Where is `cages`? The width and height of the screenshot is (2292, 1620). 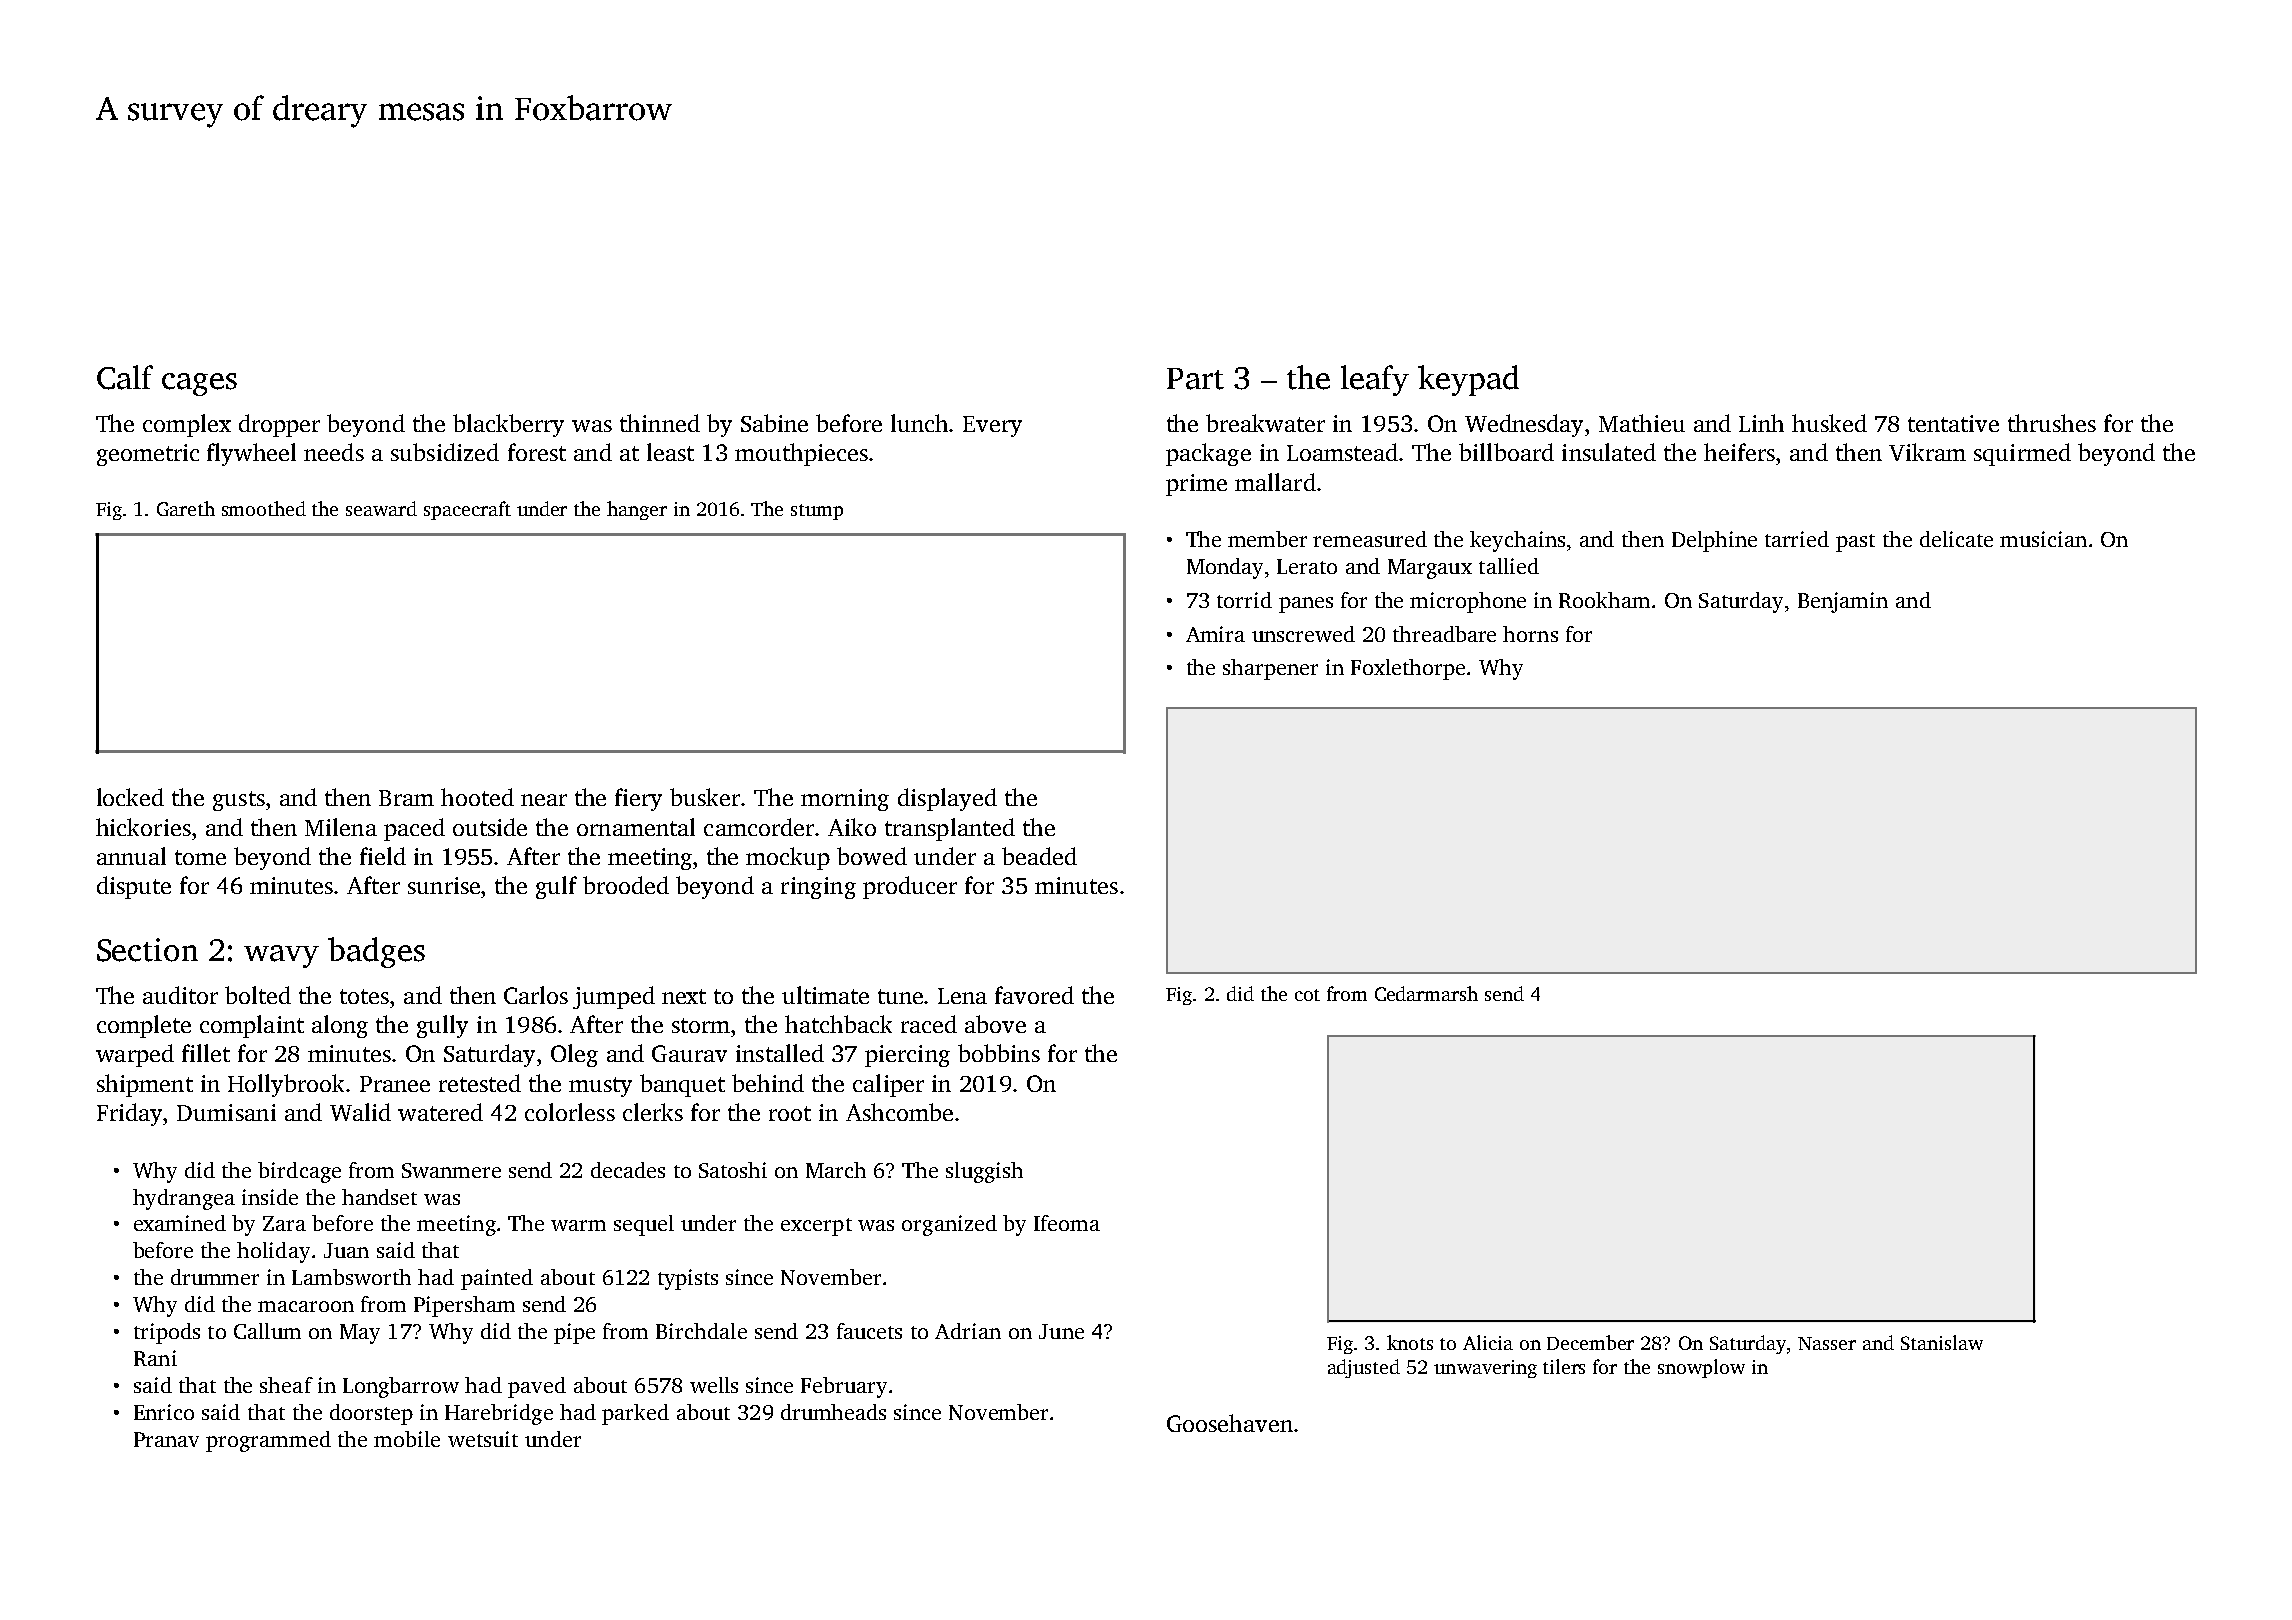 cages is located at coordinates (199, 384).
